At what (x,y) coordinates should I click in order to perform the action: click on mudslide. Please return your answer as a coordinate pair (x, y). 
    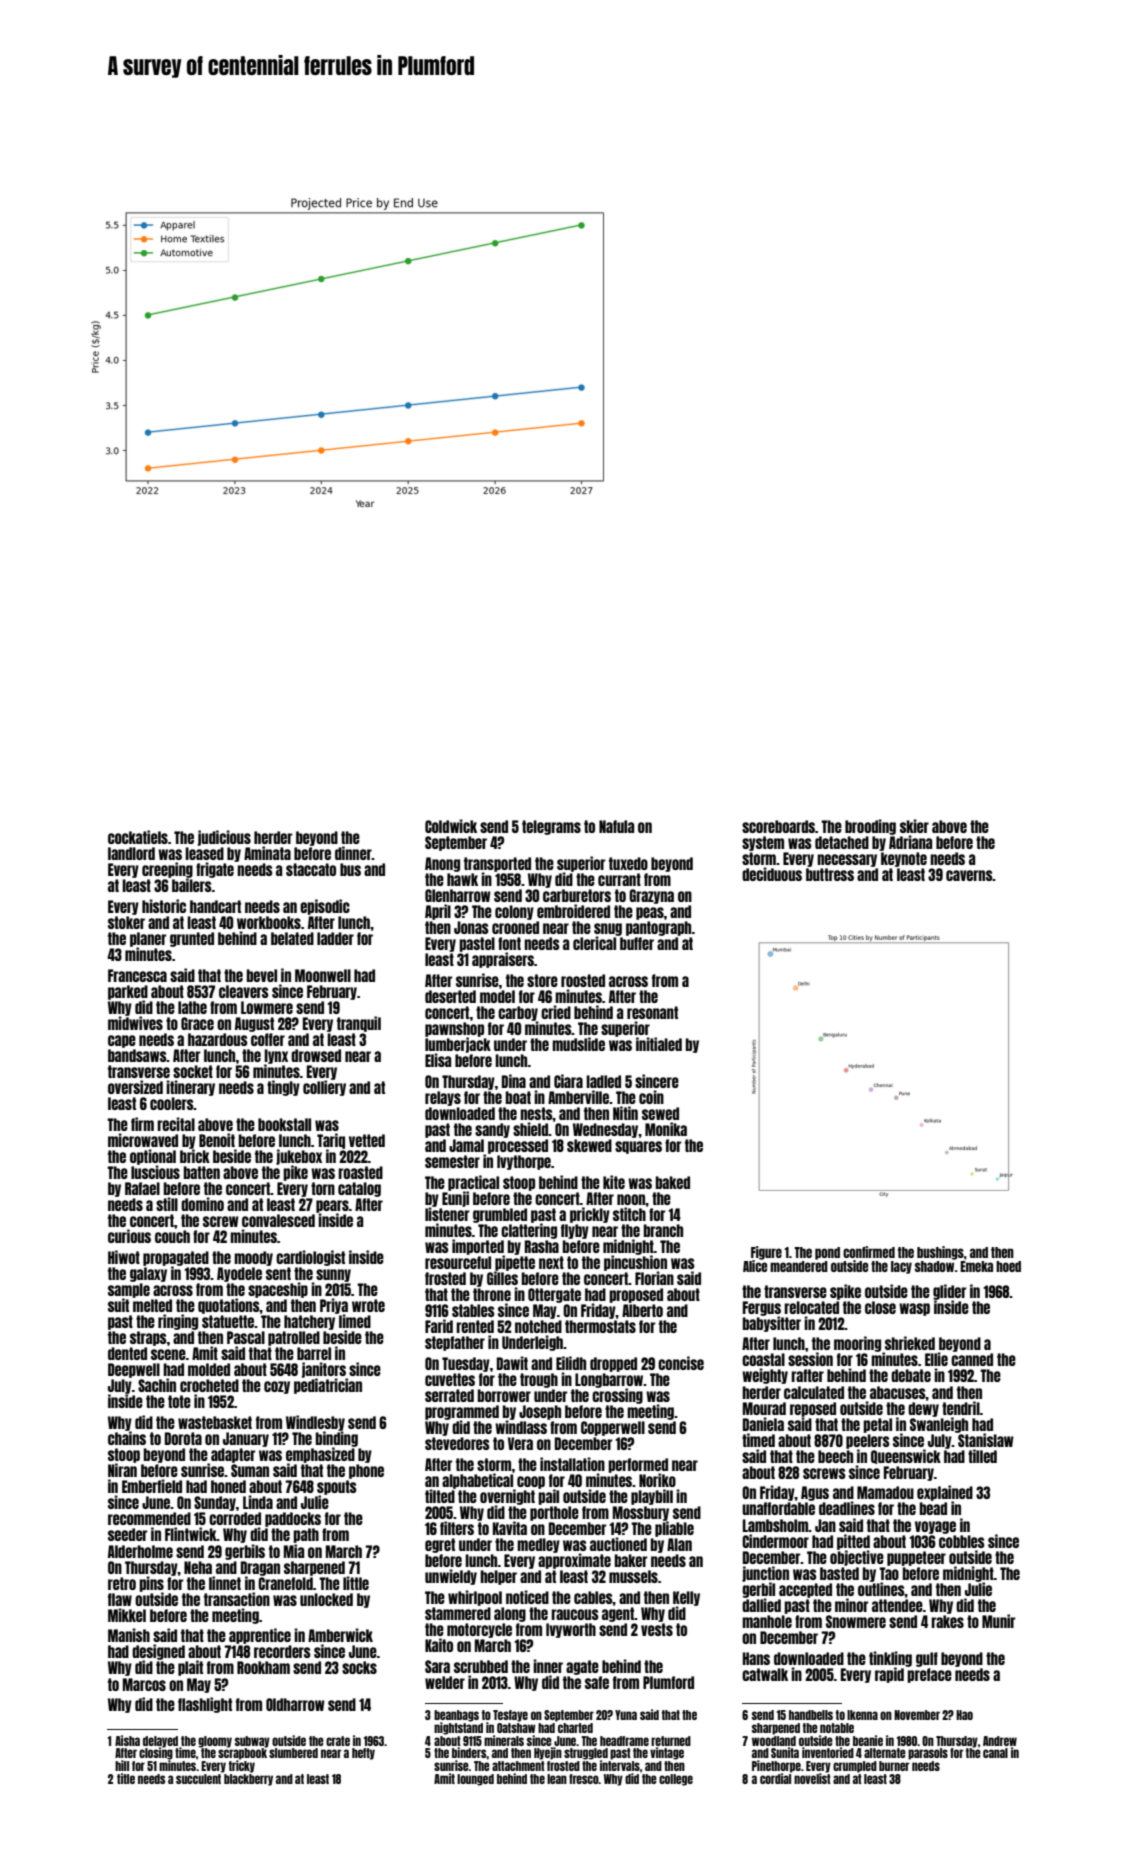
    Looking at the image, I should click on (578, 1044).
